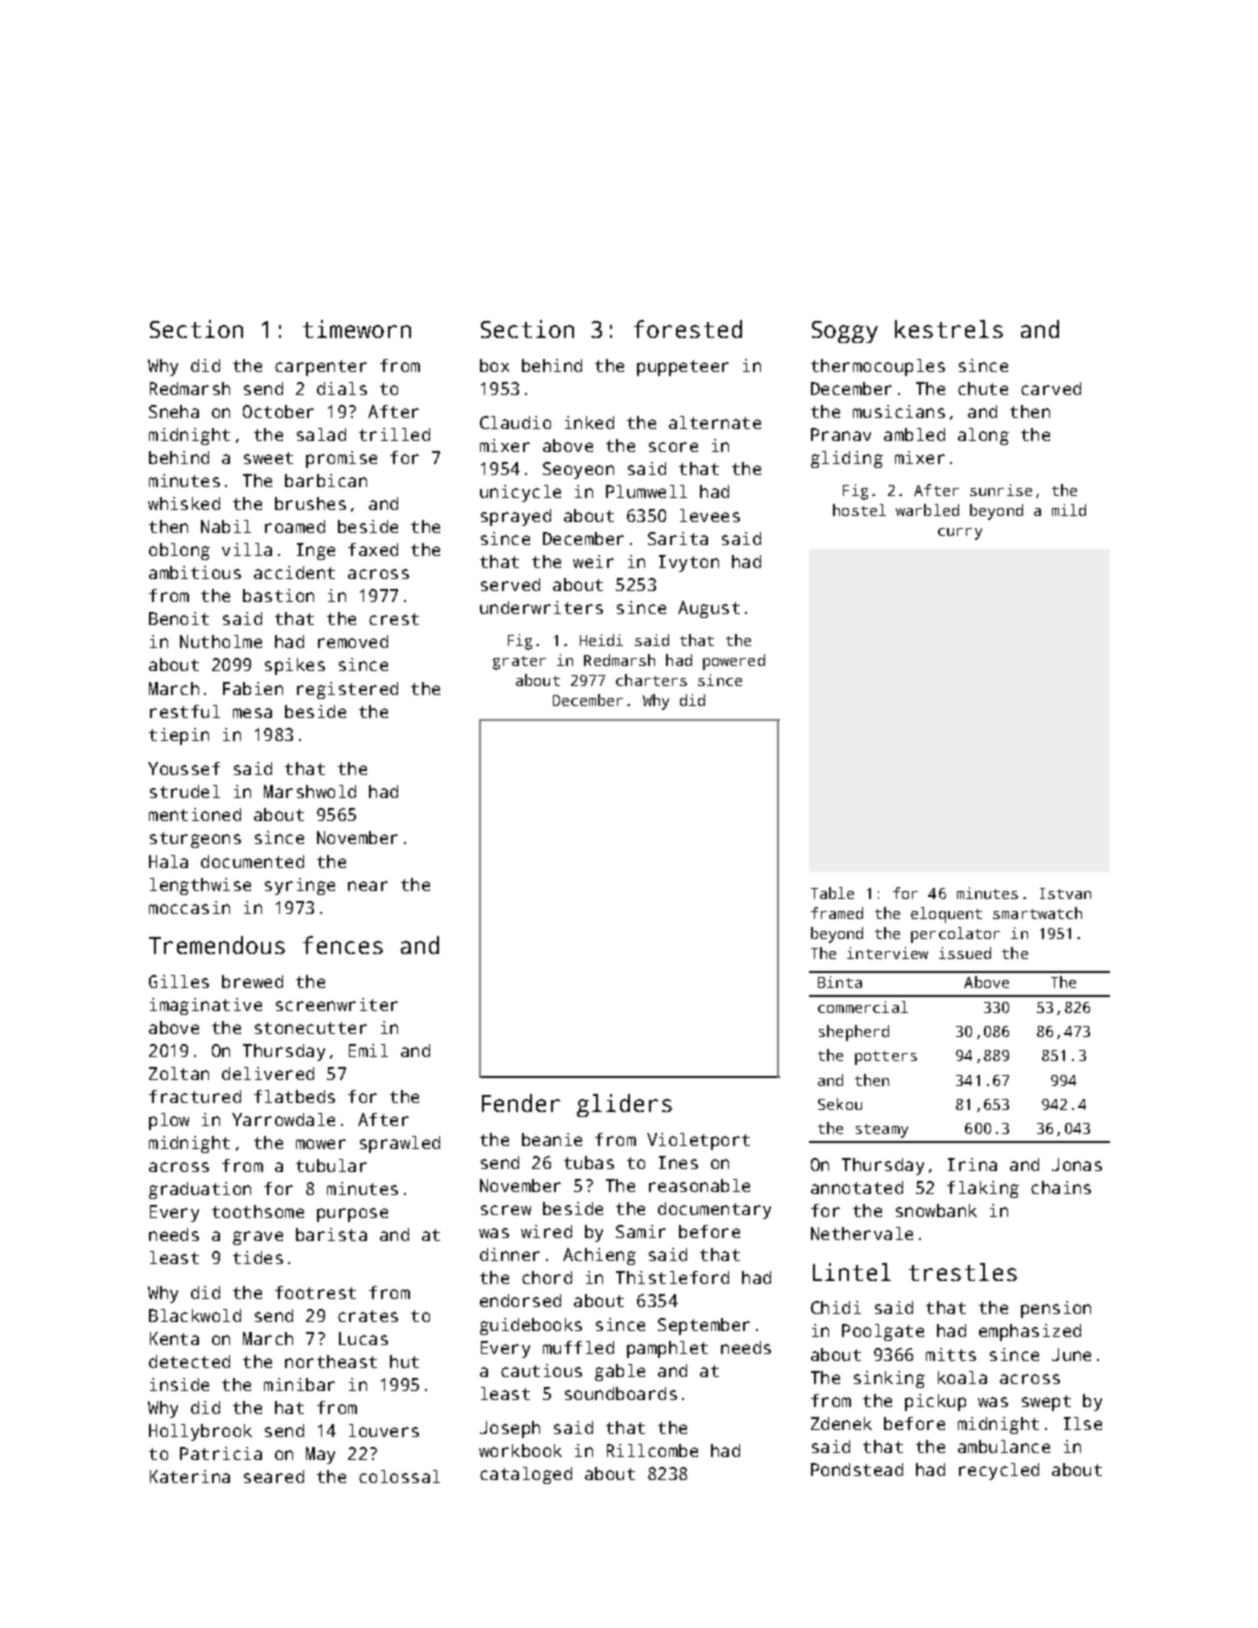 The image size is (1258, 1628). Describe the element at coordinates (688, 329) in the screenshot. I see `forested` at that location.
